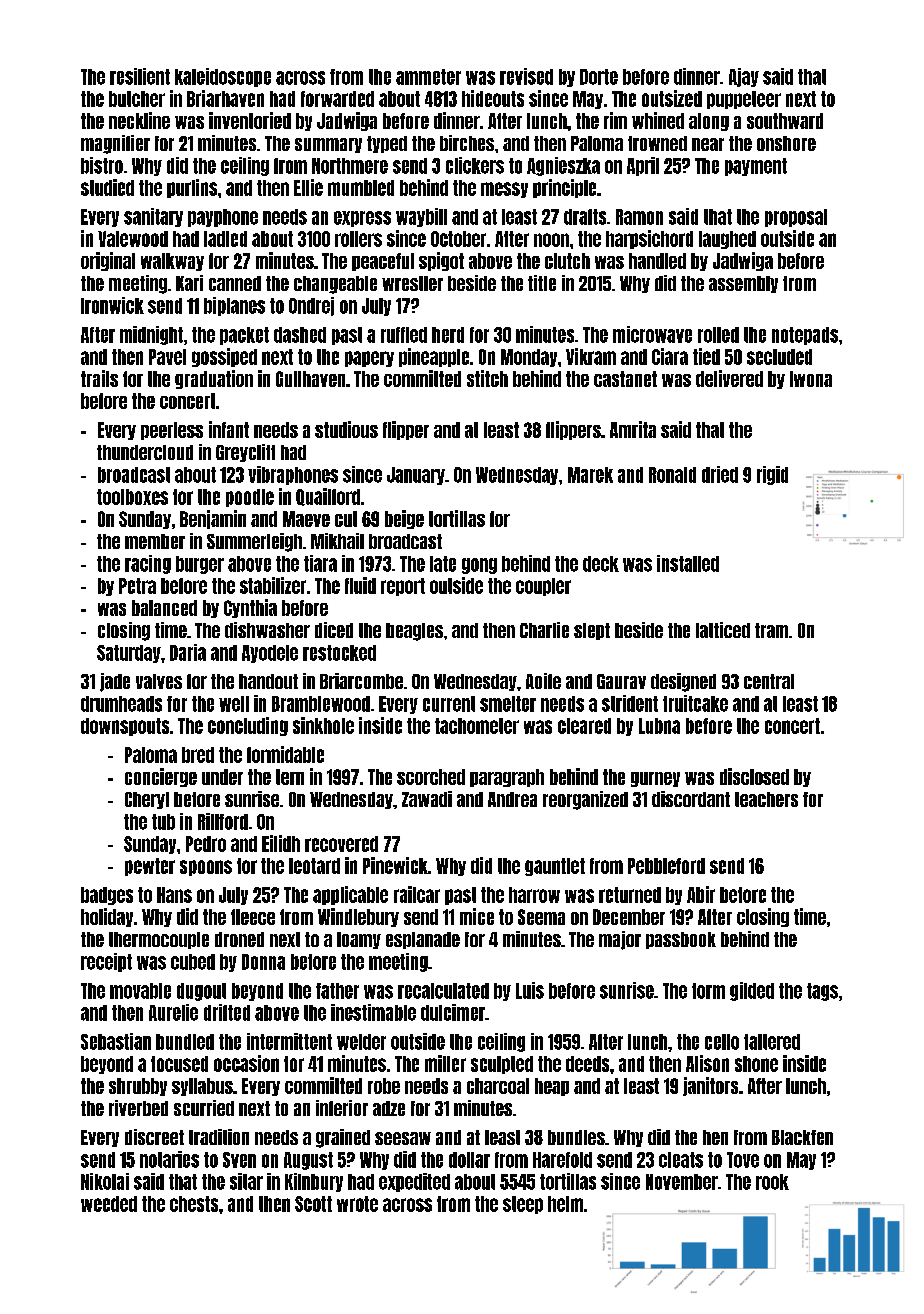  What do you see at coordinates (346, 519) in the screenshot?
I see `cut` at bounding box center [346, 519].
